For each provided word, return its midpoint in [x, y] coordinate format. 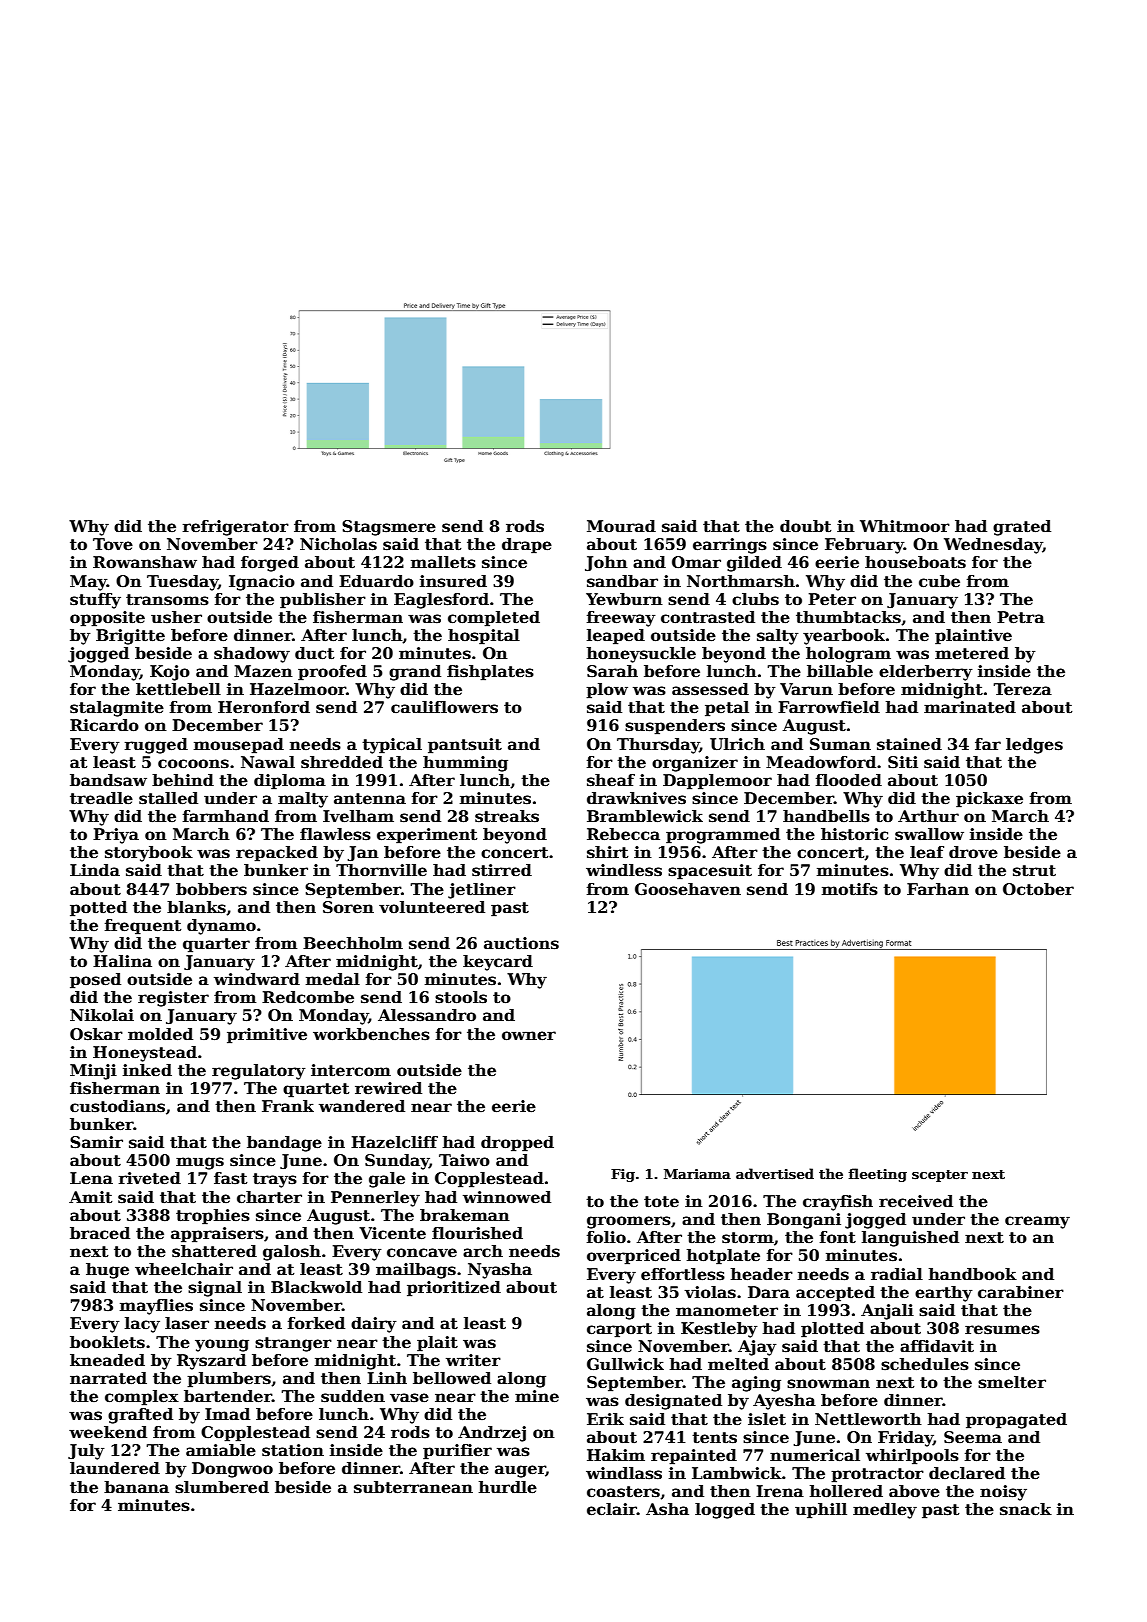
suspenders [675, 727]
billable [840, 671]
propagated [1016, 1421]
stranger [293, 1344]
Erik [605, 1419]
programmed [723, 836]
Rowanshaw [145, 562]
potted [98, 909]
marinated [970, 707]
